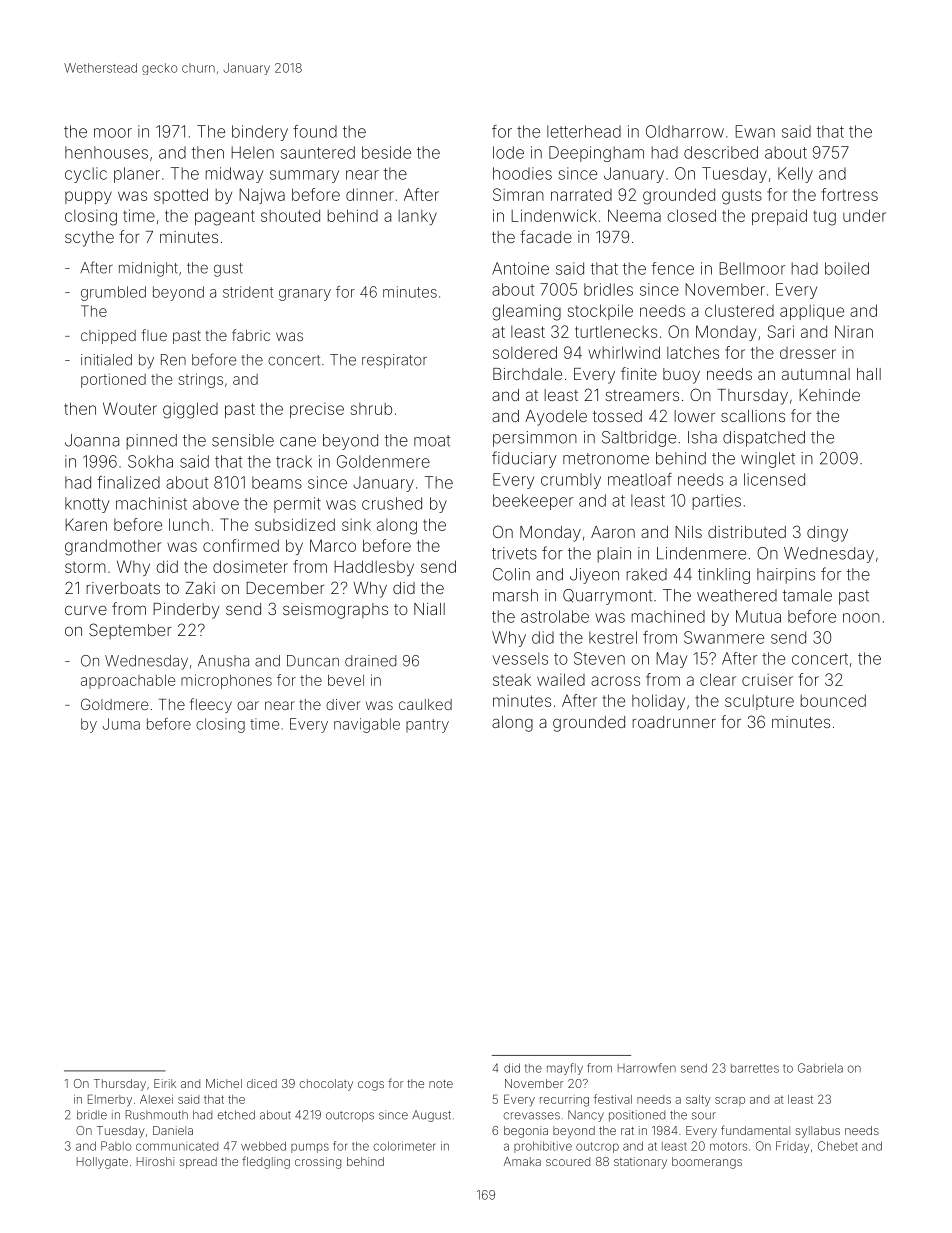 The image size is (952, 1233). Describe the element at coordinates (674, 722) in the screenshot. I see `roadrunner` at that location.
